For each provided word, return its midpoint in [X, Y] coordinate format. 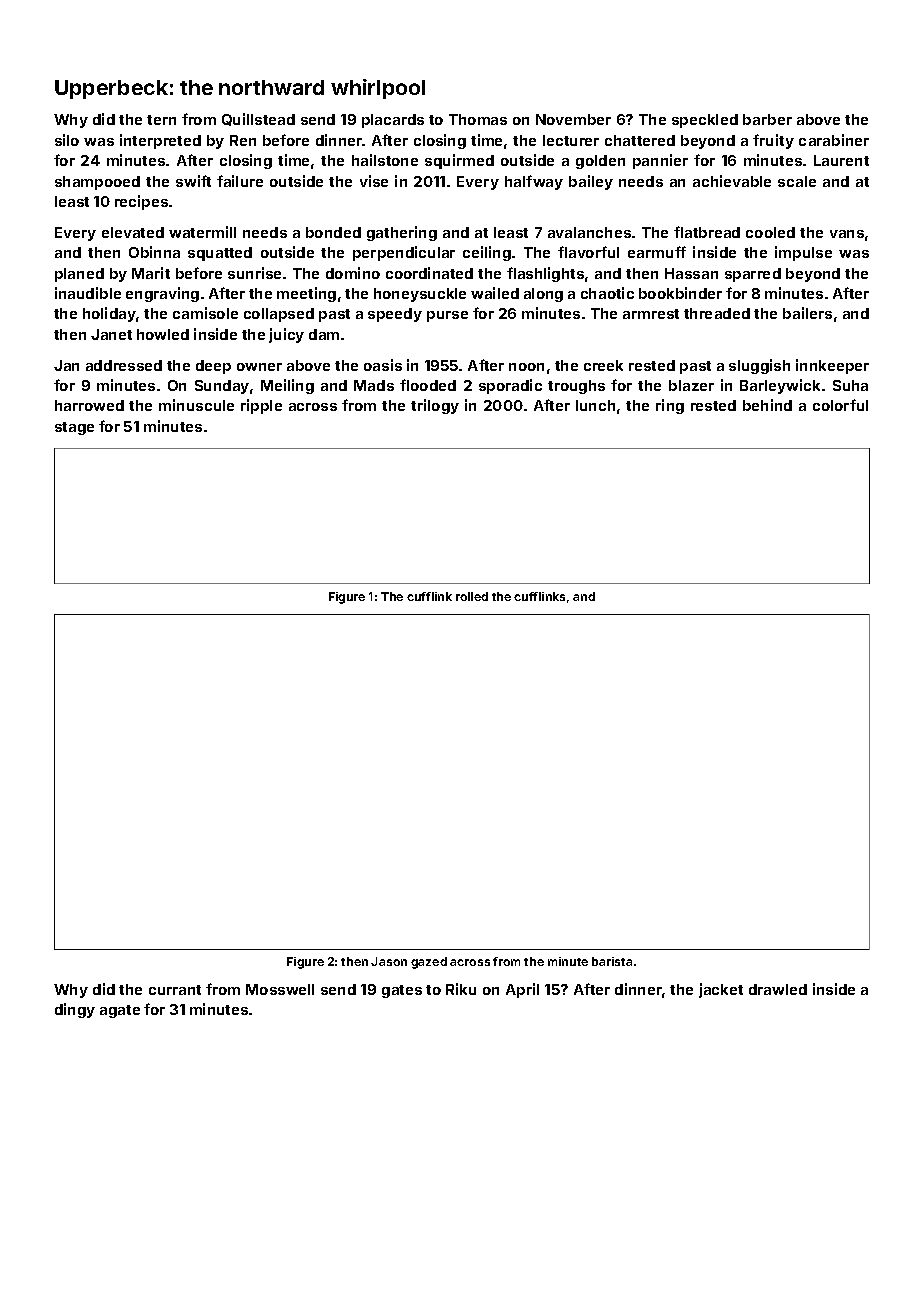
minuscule [196, 405]
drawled [778, 989]
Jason [389, 961]
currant [175, 990]
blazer [691, 385]
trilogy [435, 406]
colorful [840, 405]
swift [193, 181]
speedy [395, 315]
